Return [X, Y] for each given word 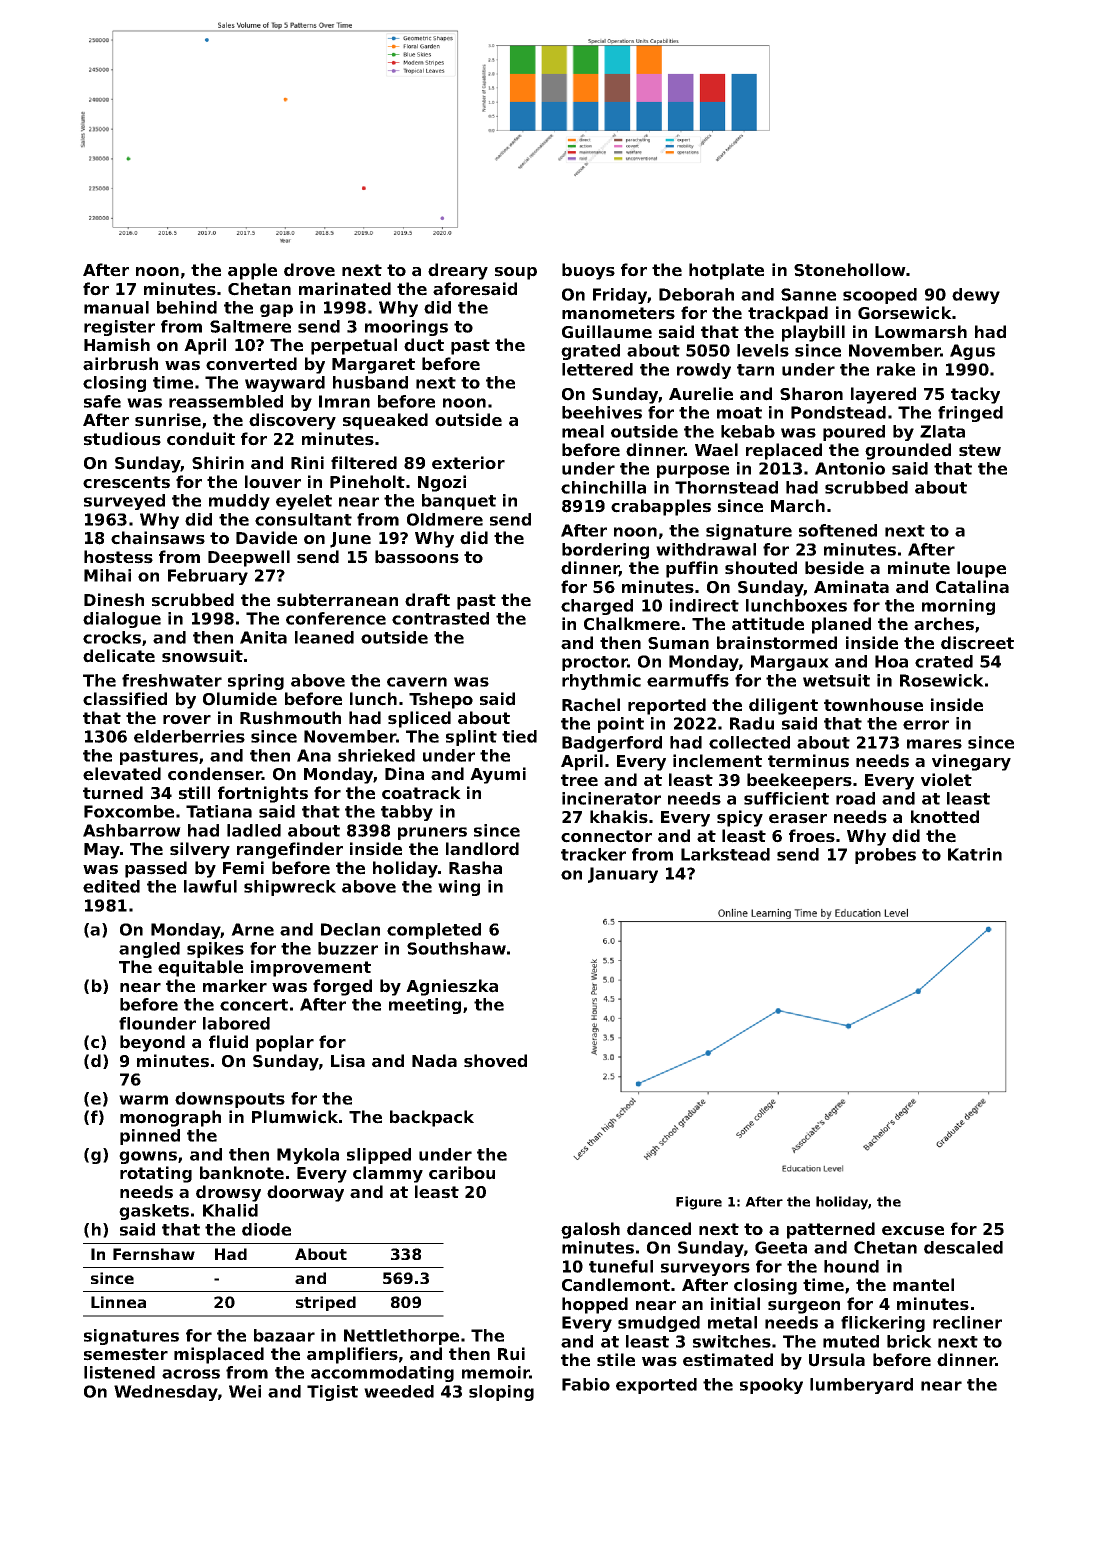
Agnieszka [452, 987]
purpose [693, 471]
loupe [981, 569]
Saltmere [250, 326]
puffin [692, 569]
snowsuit [202, 656]
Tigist [332, 1393]
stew [980, 450]
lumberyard [861, 1386]
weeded [399, 1391]
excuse [913, 1231]
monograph [170, 1118]
